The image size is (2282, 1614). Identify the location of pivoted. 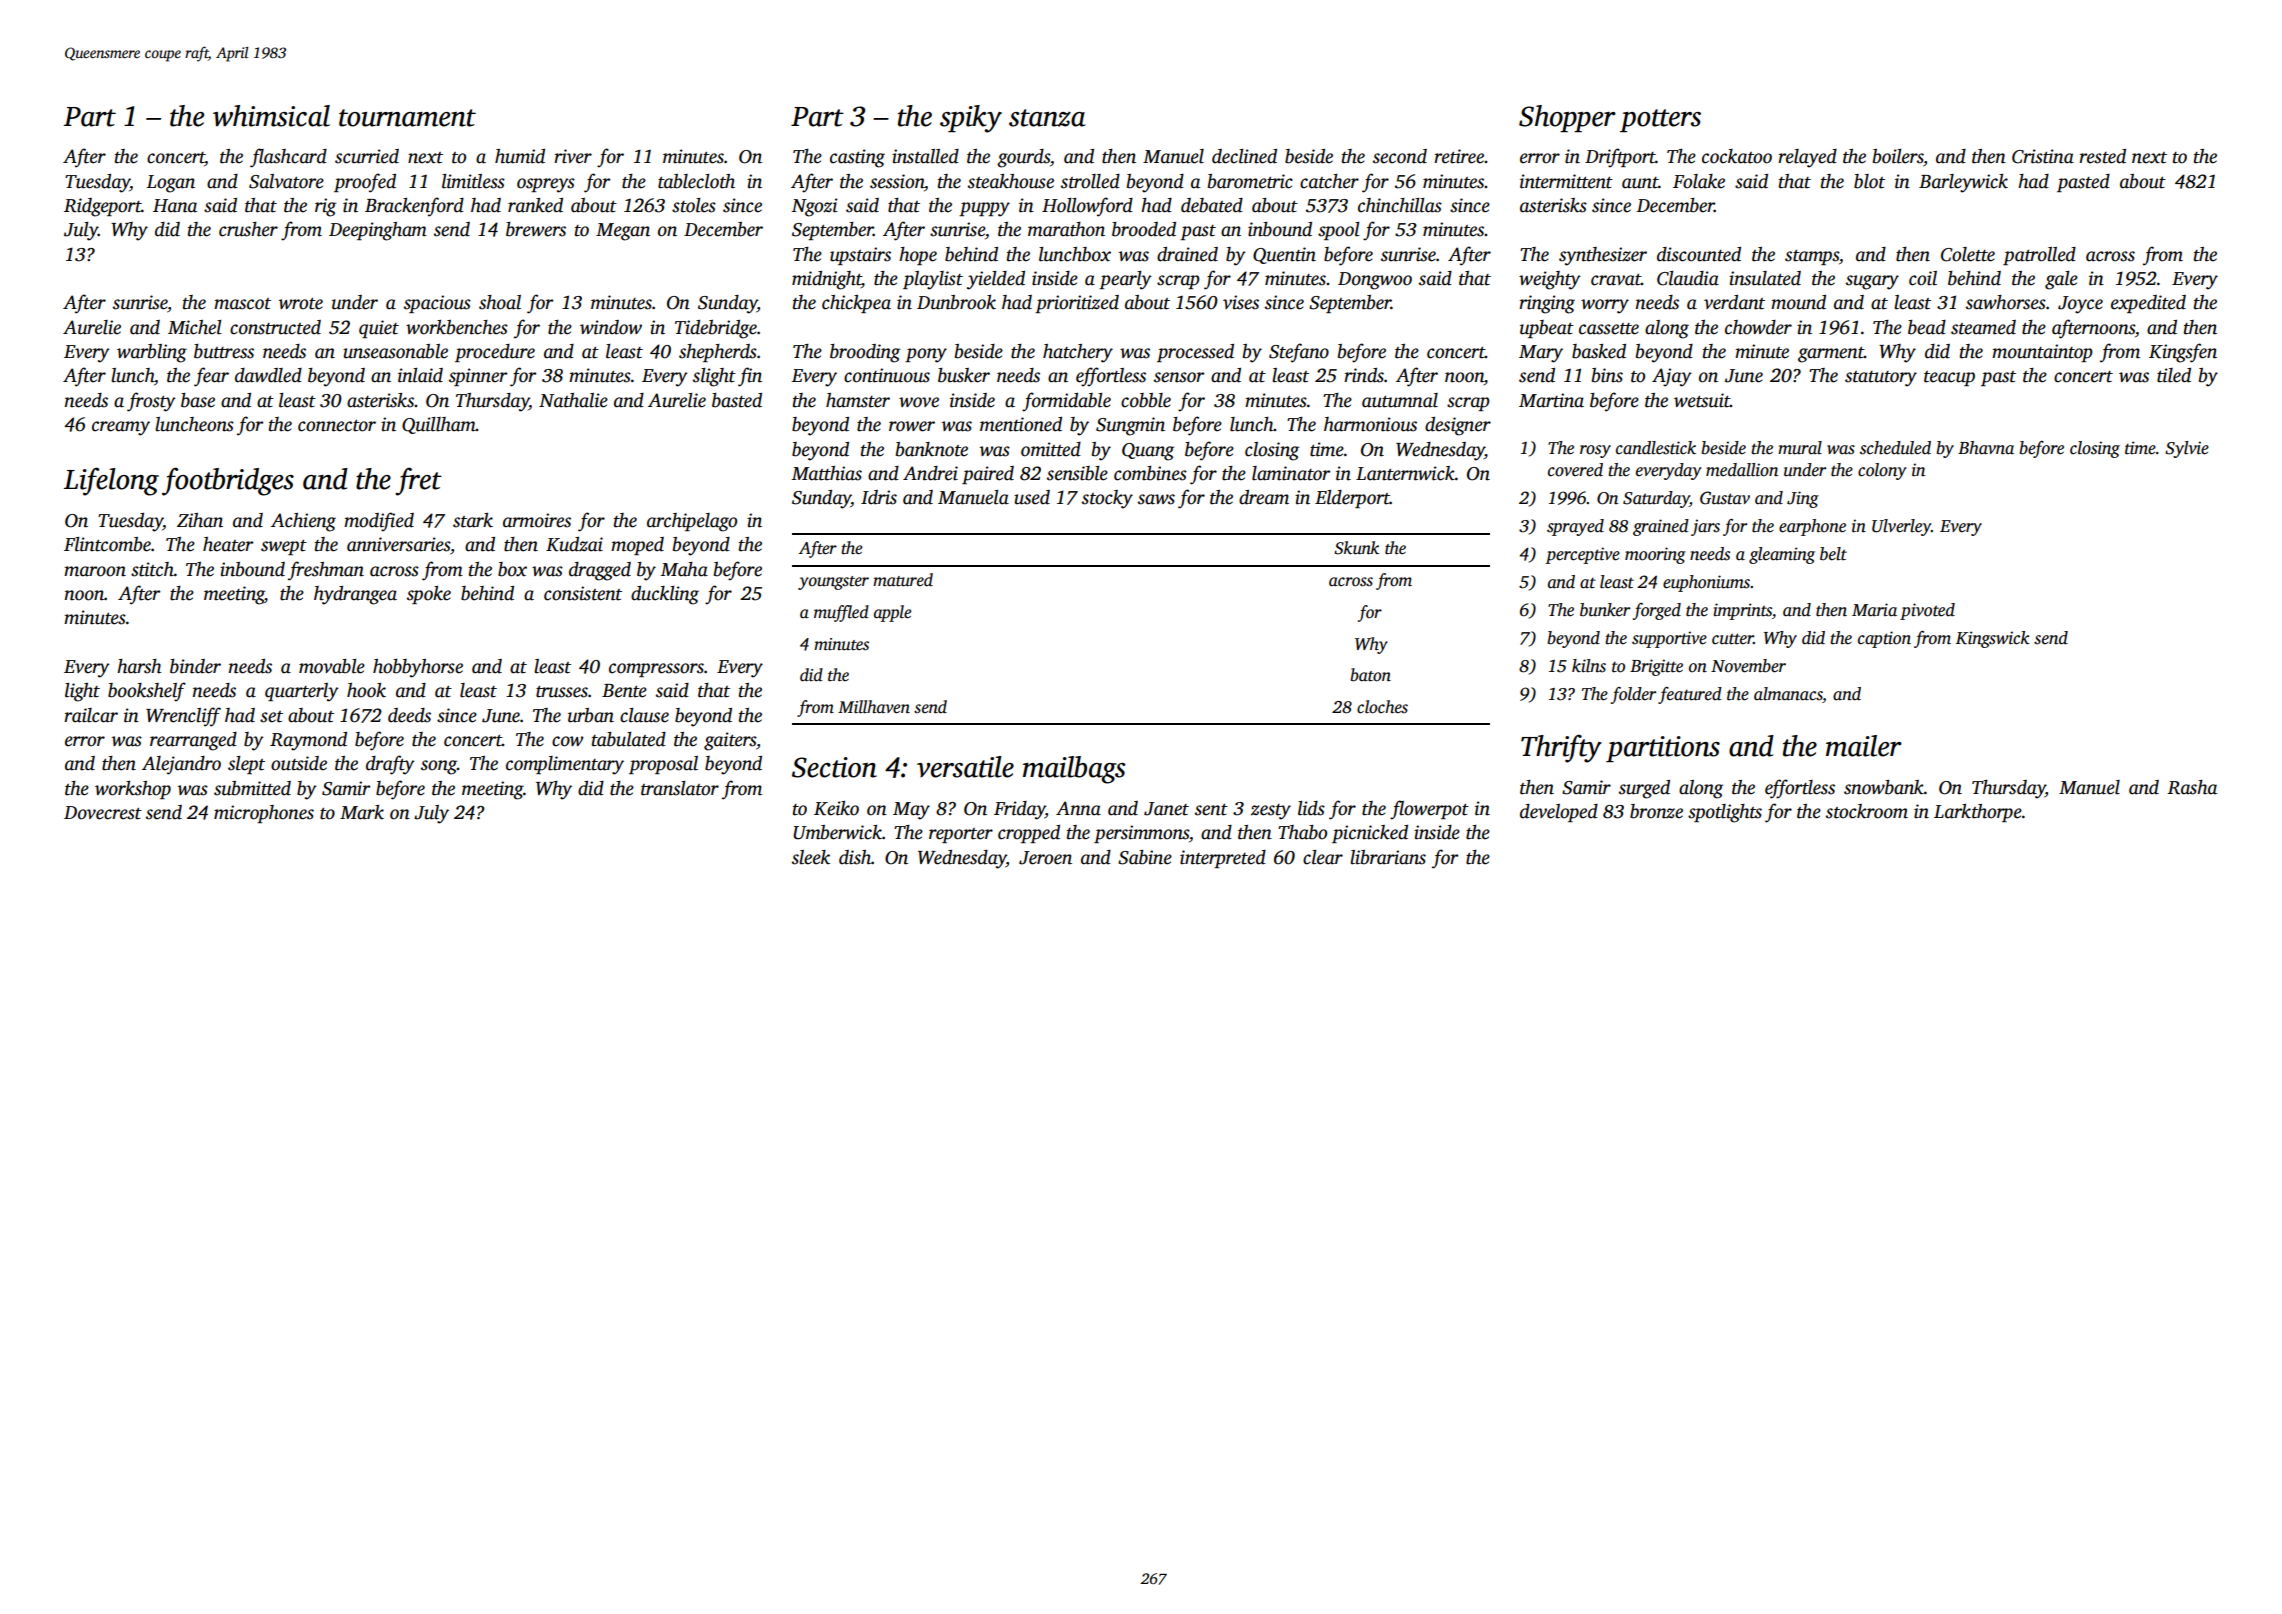
(1927, 611).
